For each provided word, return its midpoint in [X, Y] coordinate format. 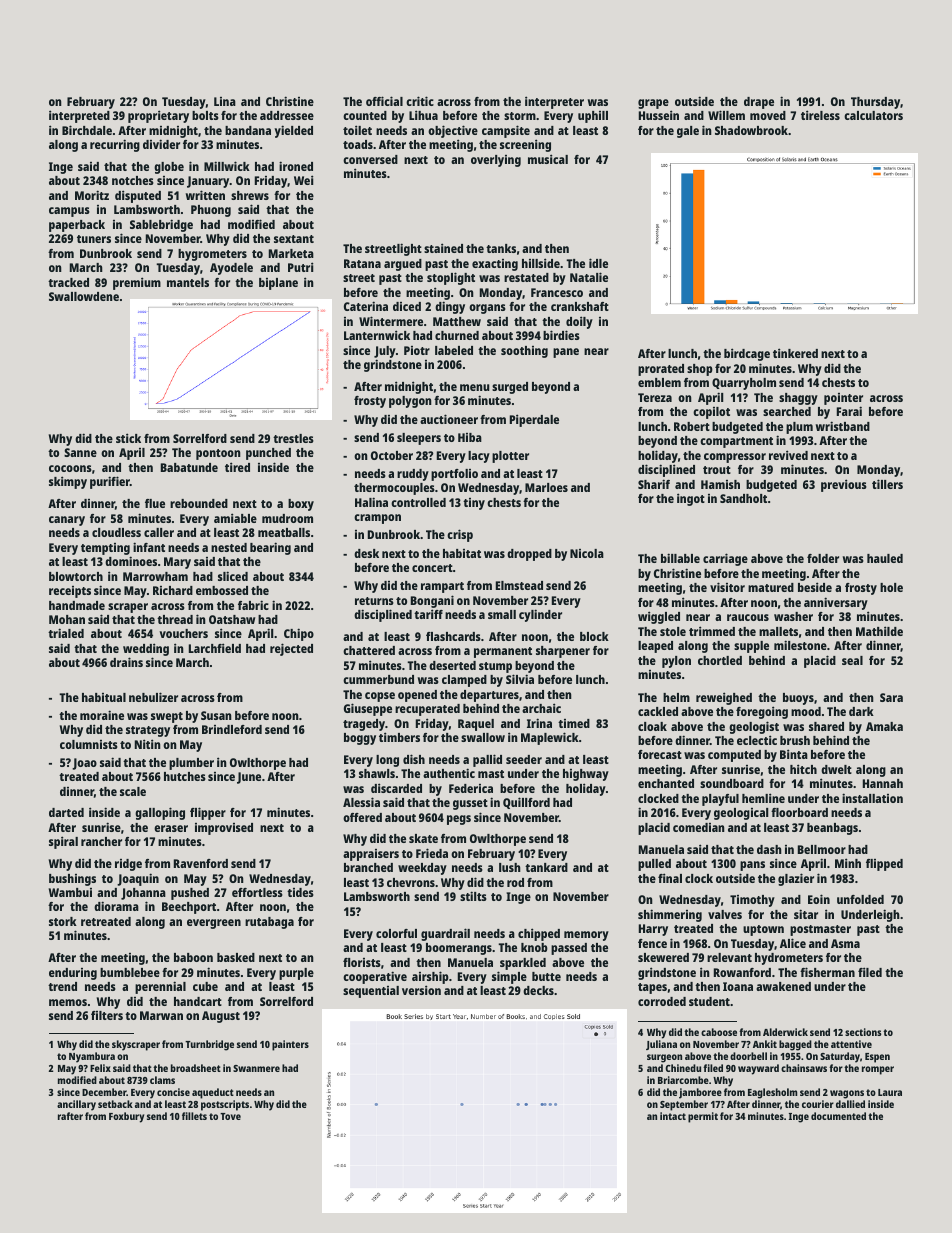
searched [787, 411]
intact [673, 1116]
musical [548, 159]
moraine [102, 715]
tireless [820, 115]
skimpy [68, 482]
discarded [396, 788]
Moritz [92, 195]
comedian [699, 827]
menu [474, 387]
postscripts [225, 1105]
